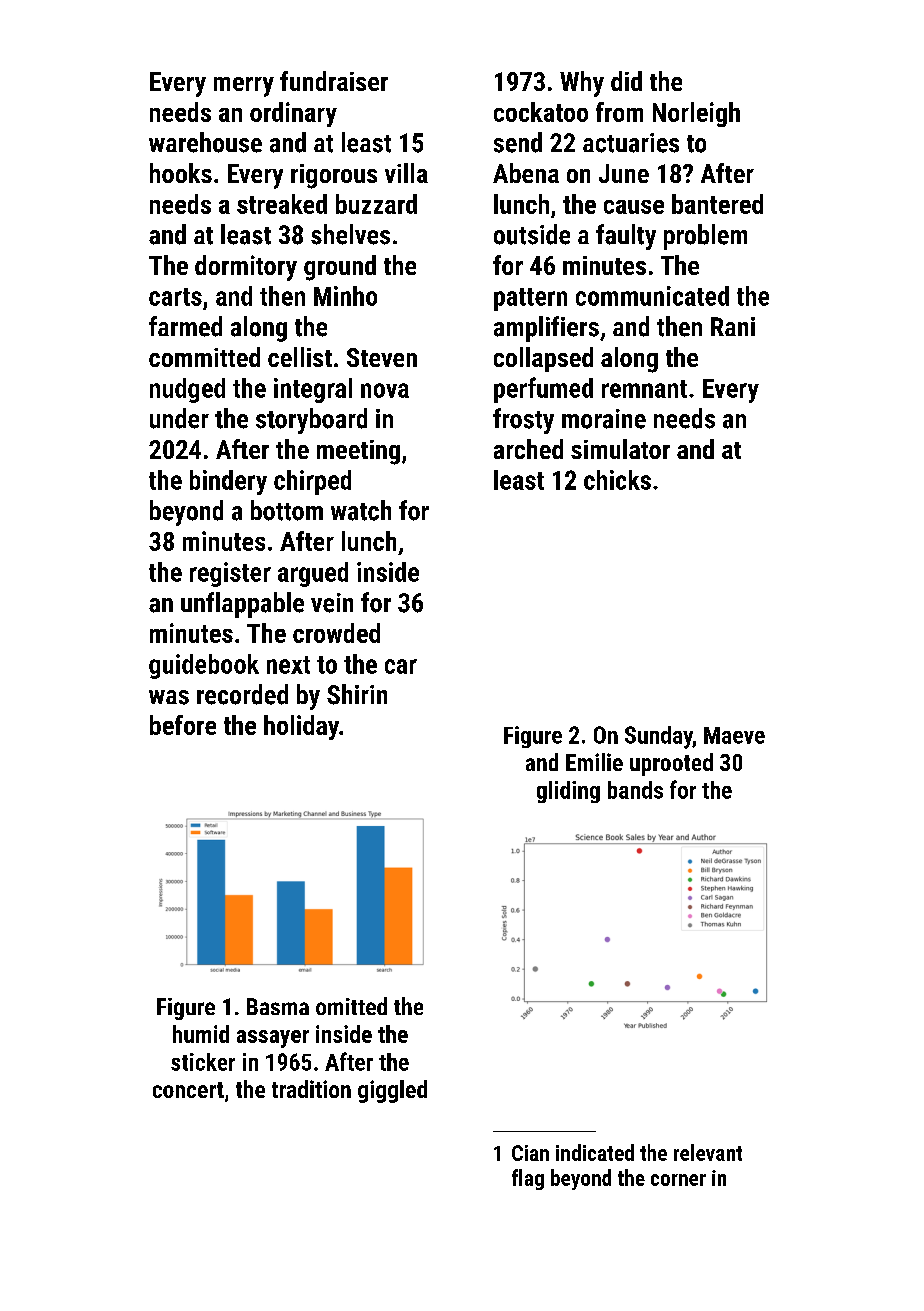 This document has height=1311, width=924. Describe the element at coordinates (635, 790) in the document. I see `bands` at that location.
